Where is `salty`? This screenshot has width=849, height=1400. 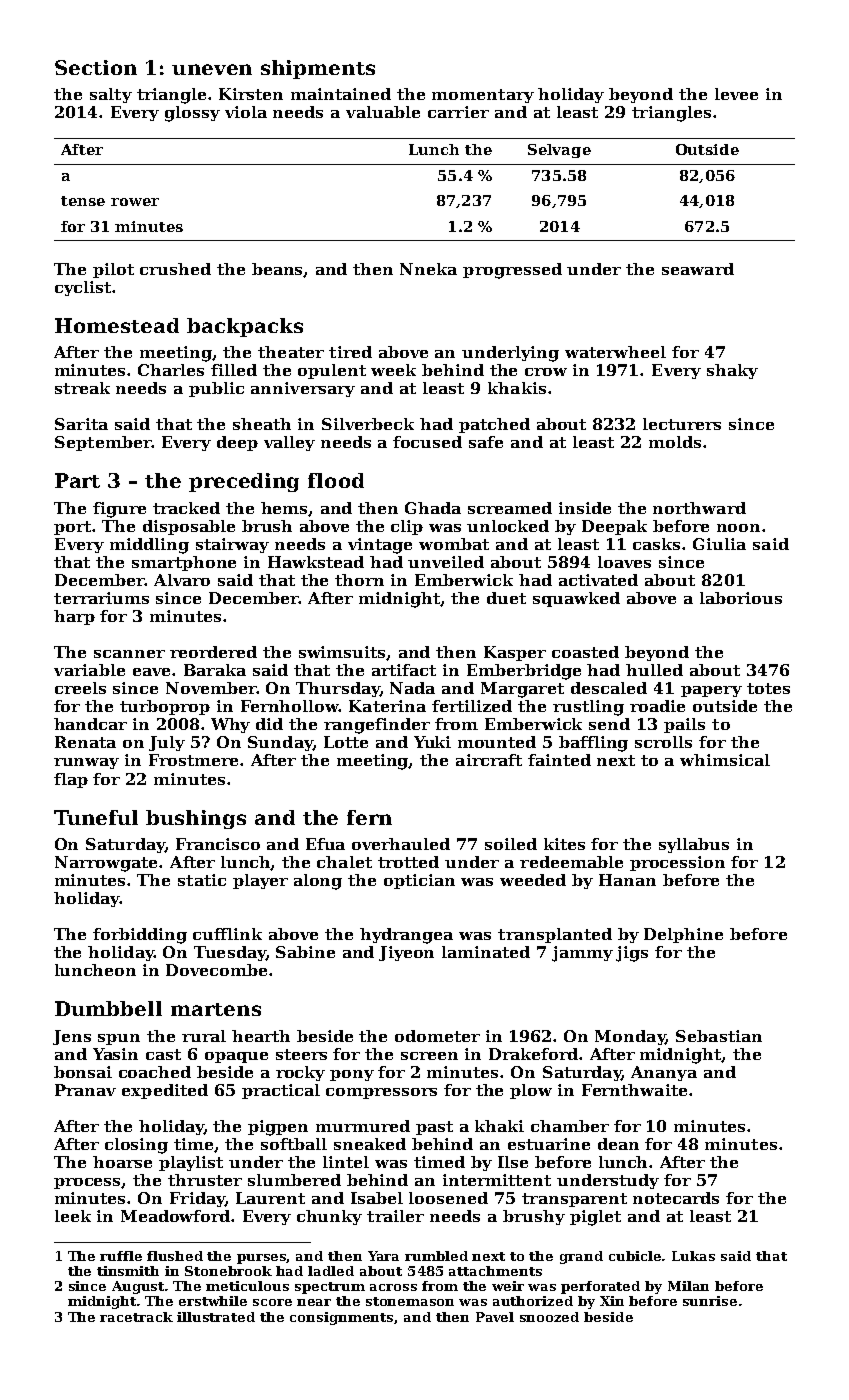 salty is located at coordinates (111, 95).
